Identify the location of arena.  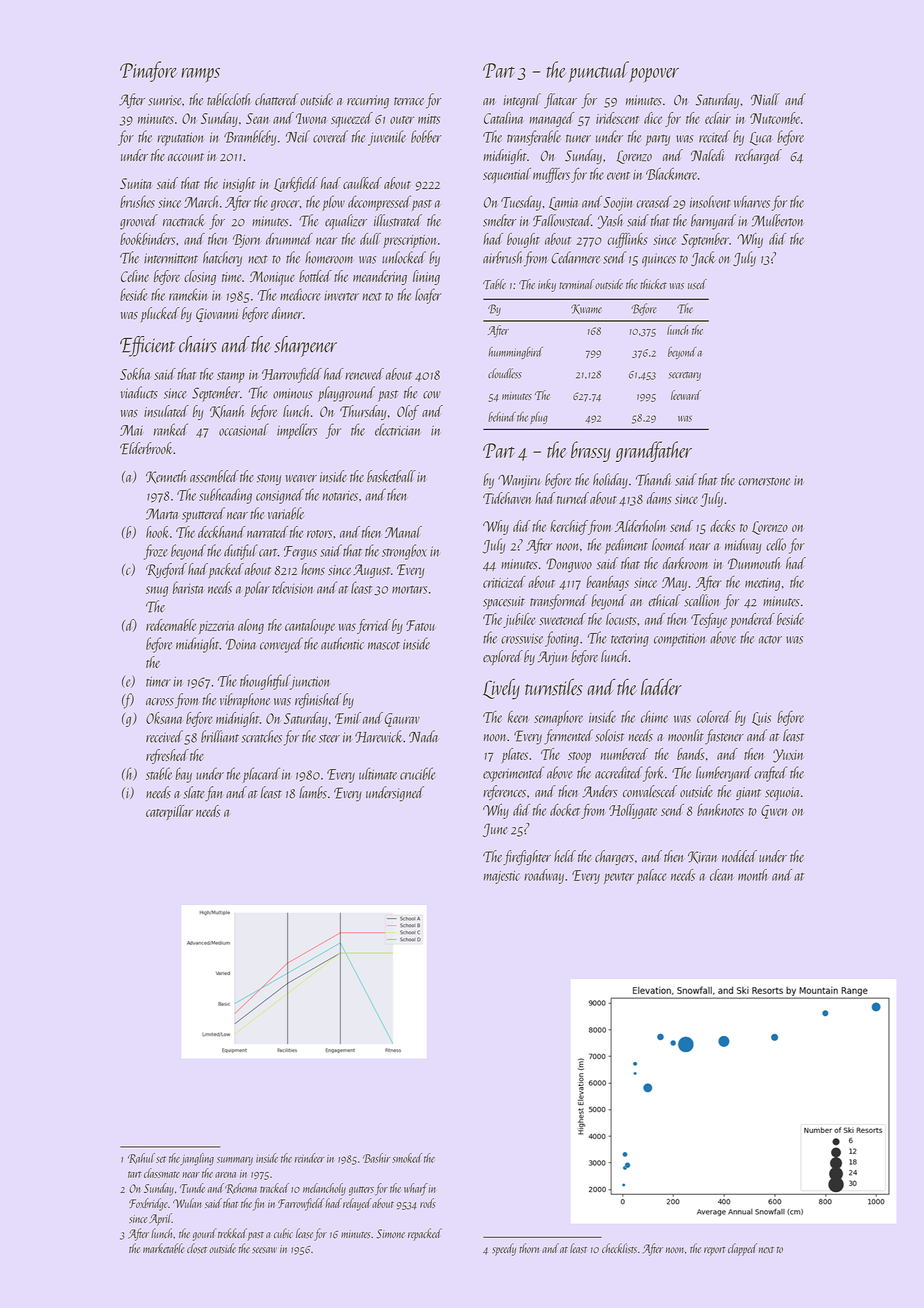
(225, 1175).
